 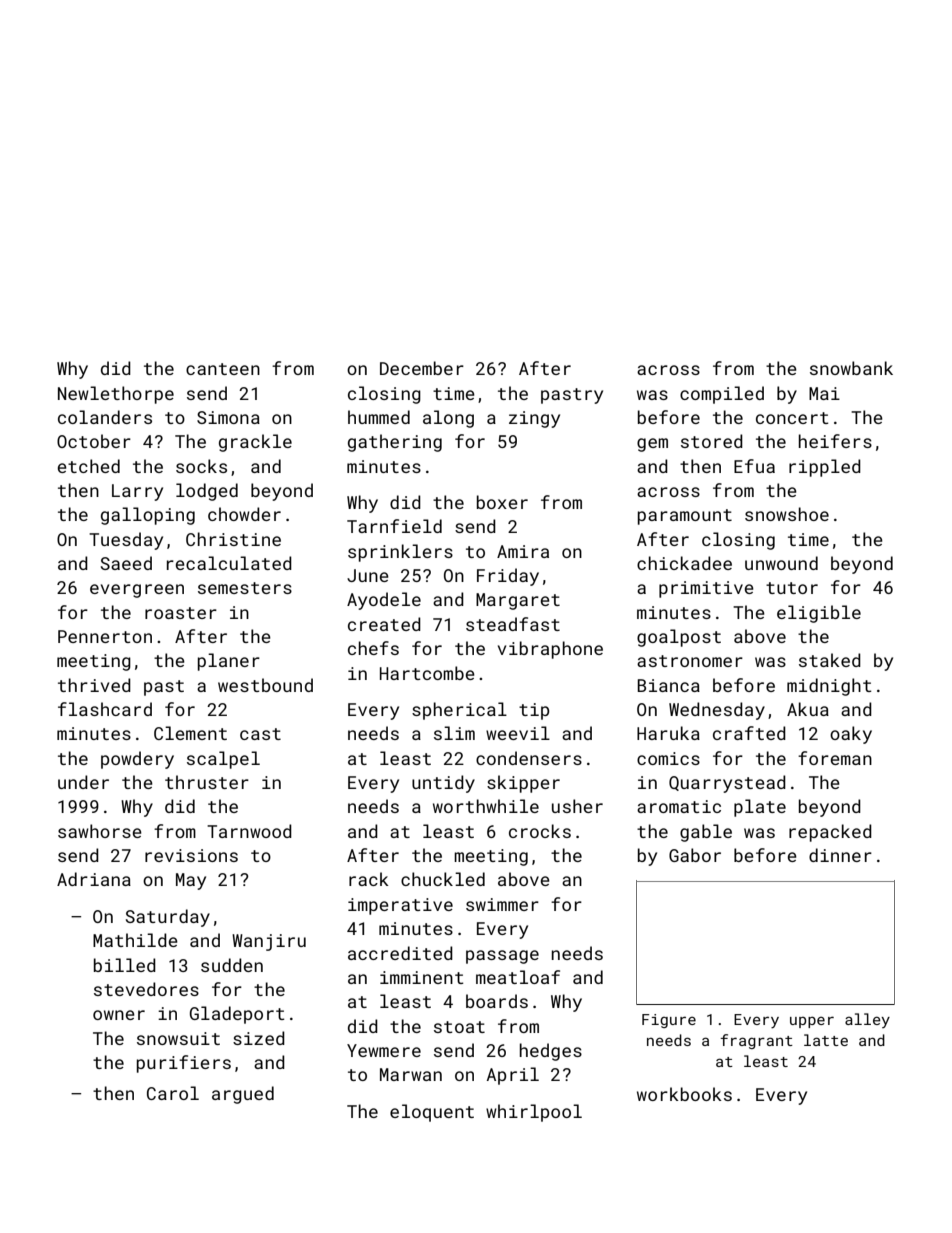 What do you see at coordinates (760, 808) in the page?
I see `plate` at bounding box center [760, 808].
